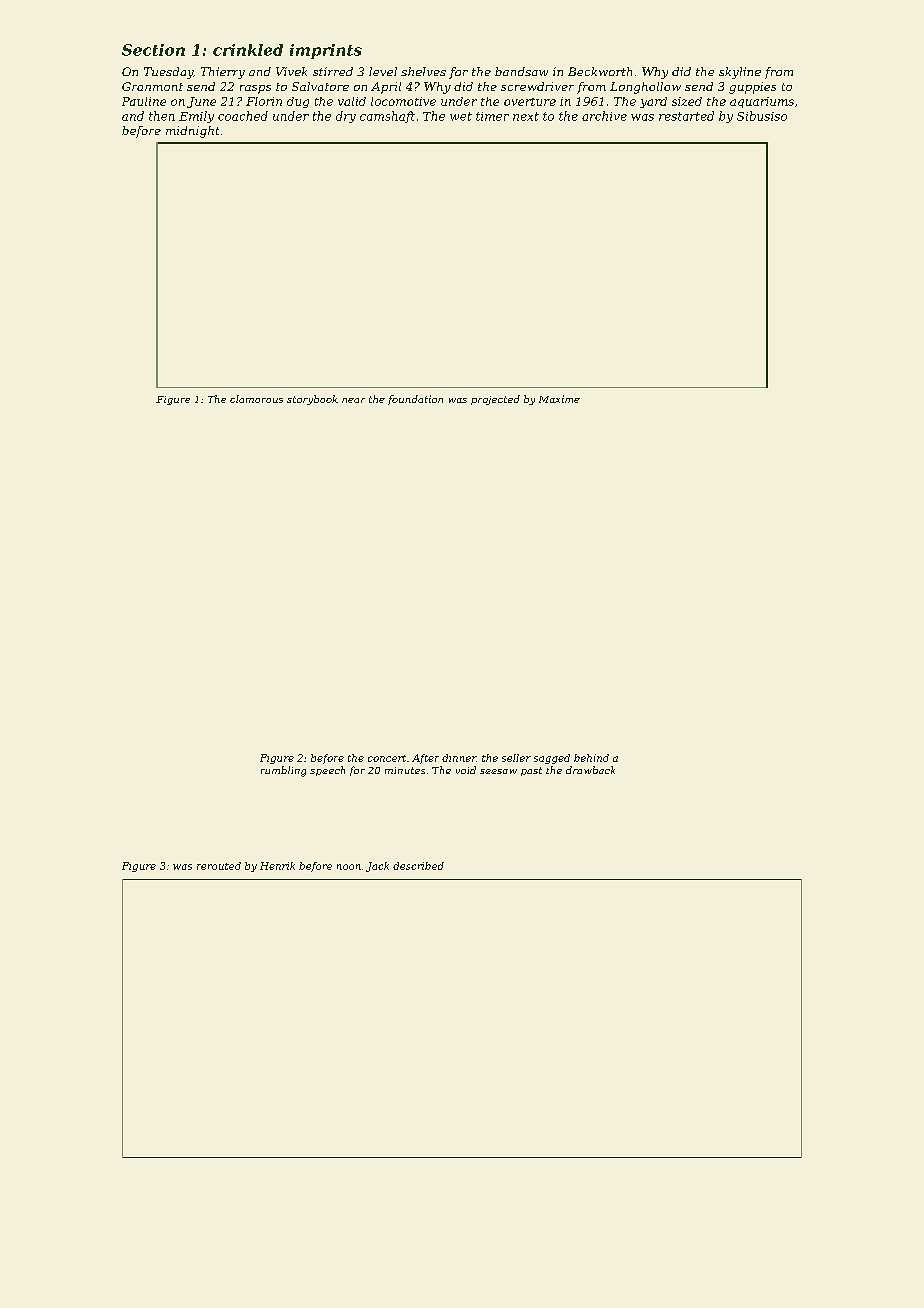  I want to click on bandsaw, so click(521, 71).
